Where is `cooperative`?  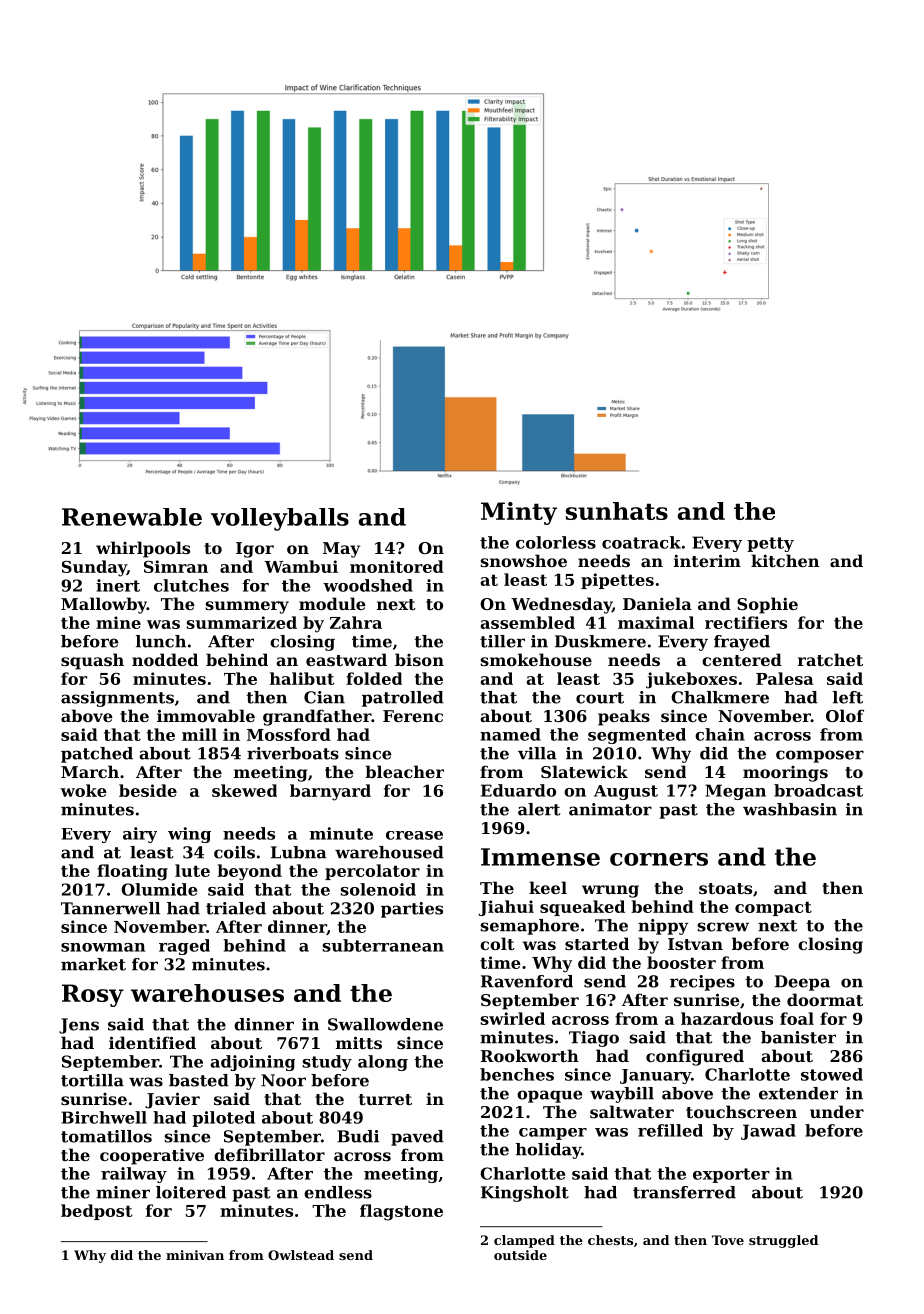
cooperative is located at coordinates (152, 1157).
